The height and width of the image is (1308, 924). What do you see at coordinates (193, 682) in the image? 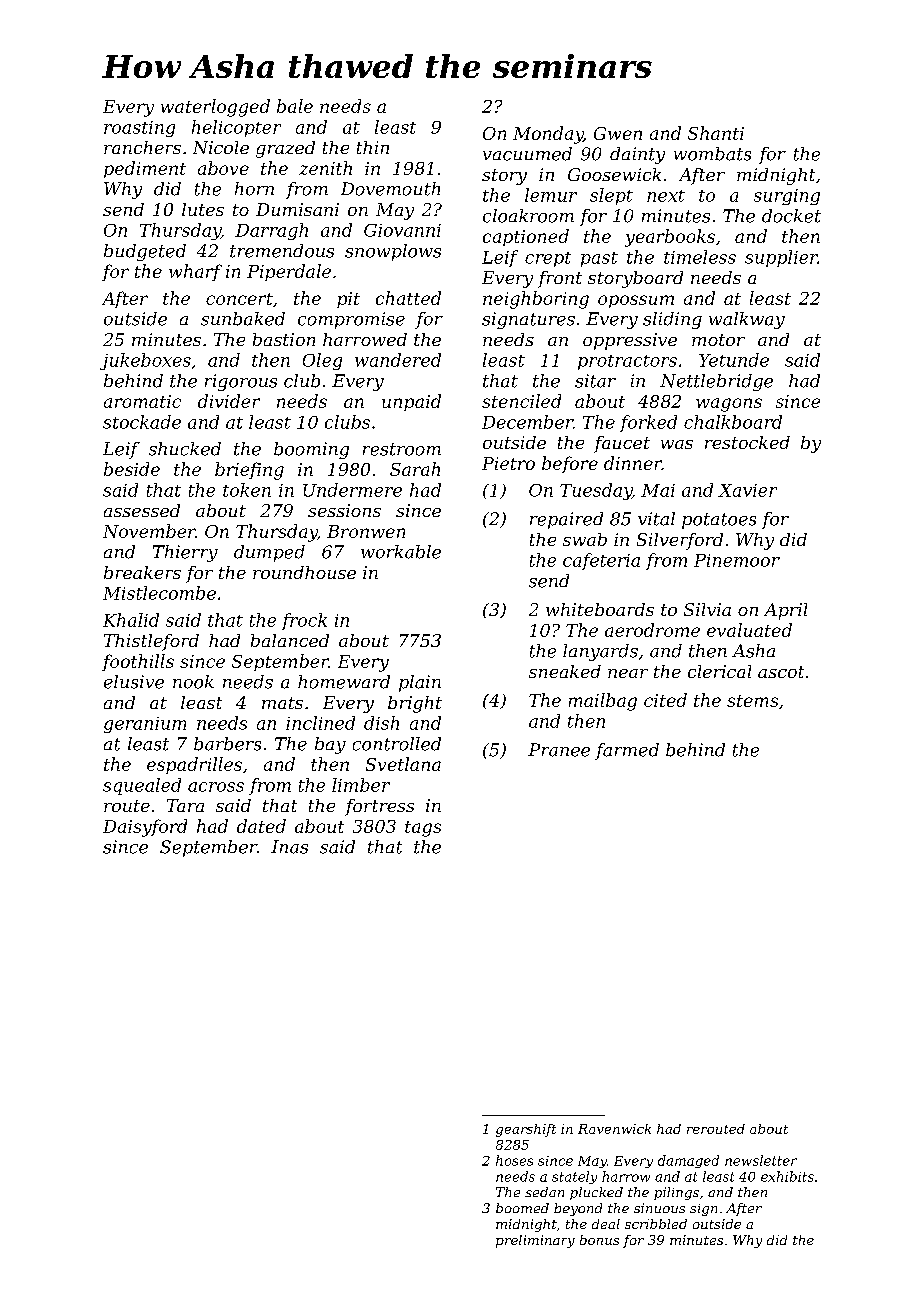
I see `nook` at bounding box center [193, 682].
